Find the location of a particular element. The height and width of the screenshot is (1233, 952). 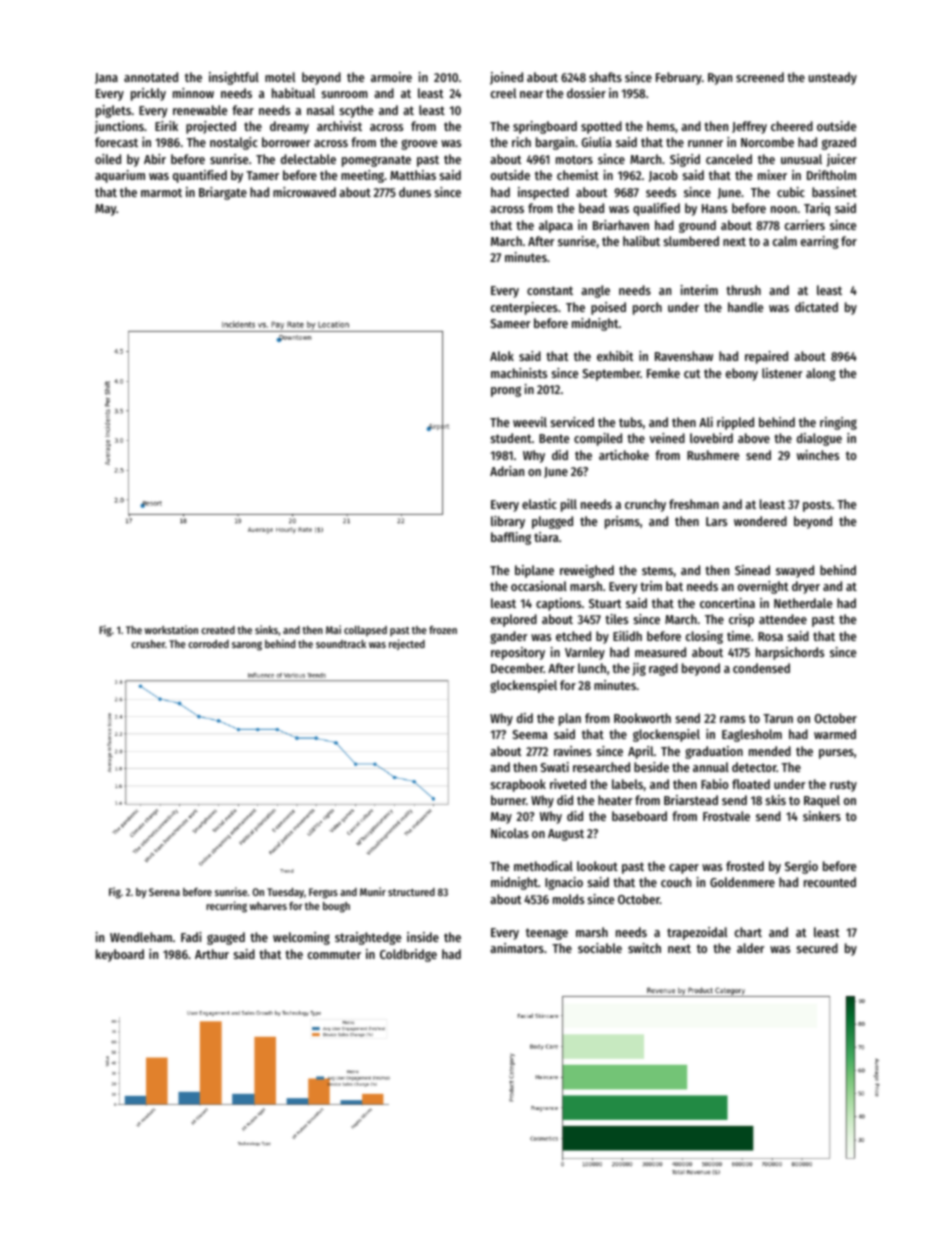

motel is located at coordinates (280, 77).
